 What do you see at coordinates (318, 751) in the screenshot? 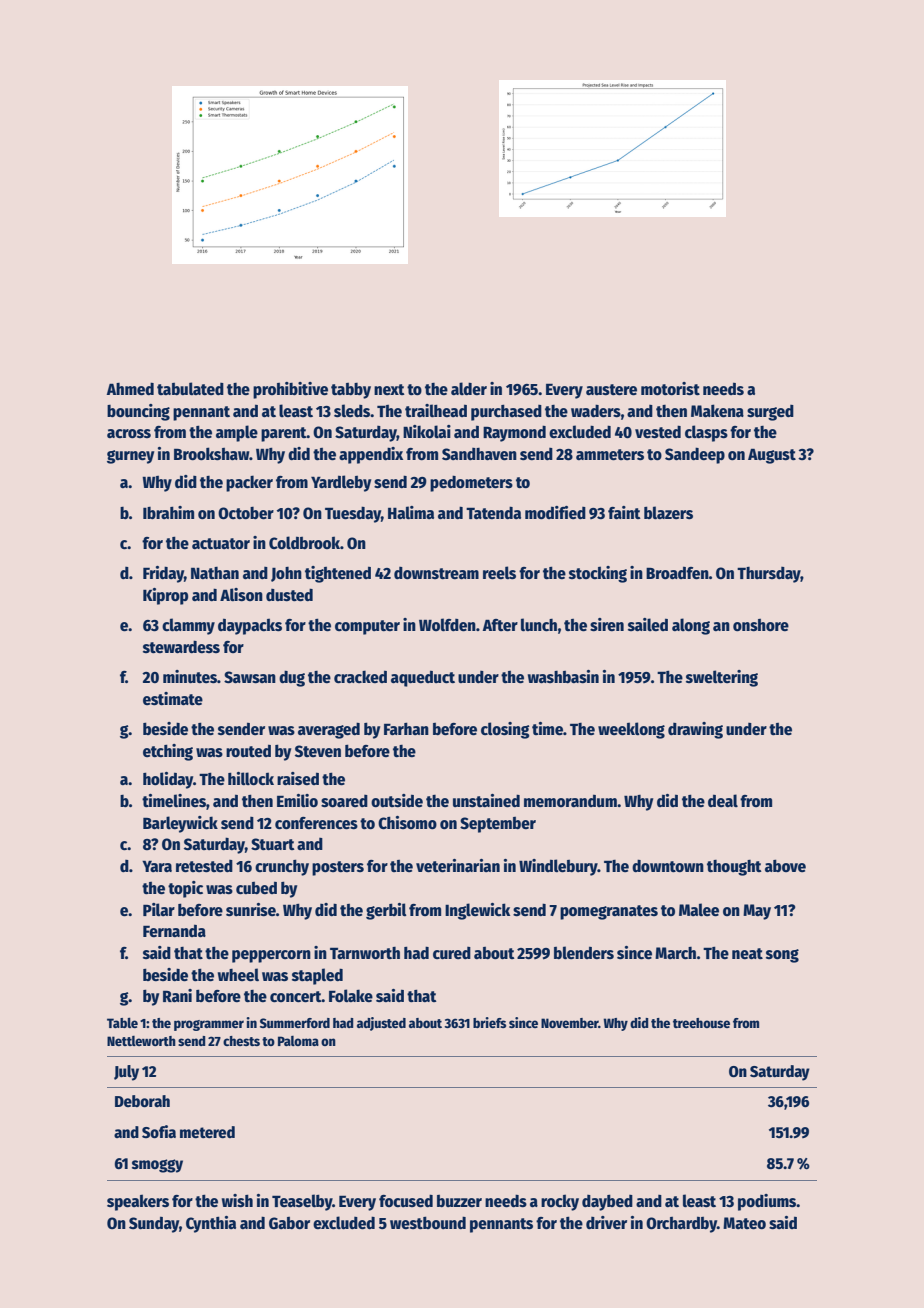
I see `Steven` at bounding box center [318, 751].
